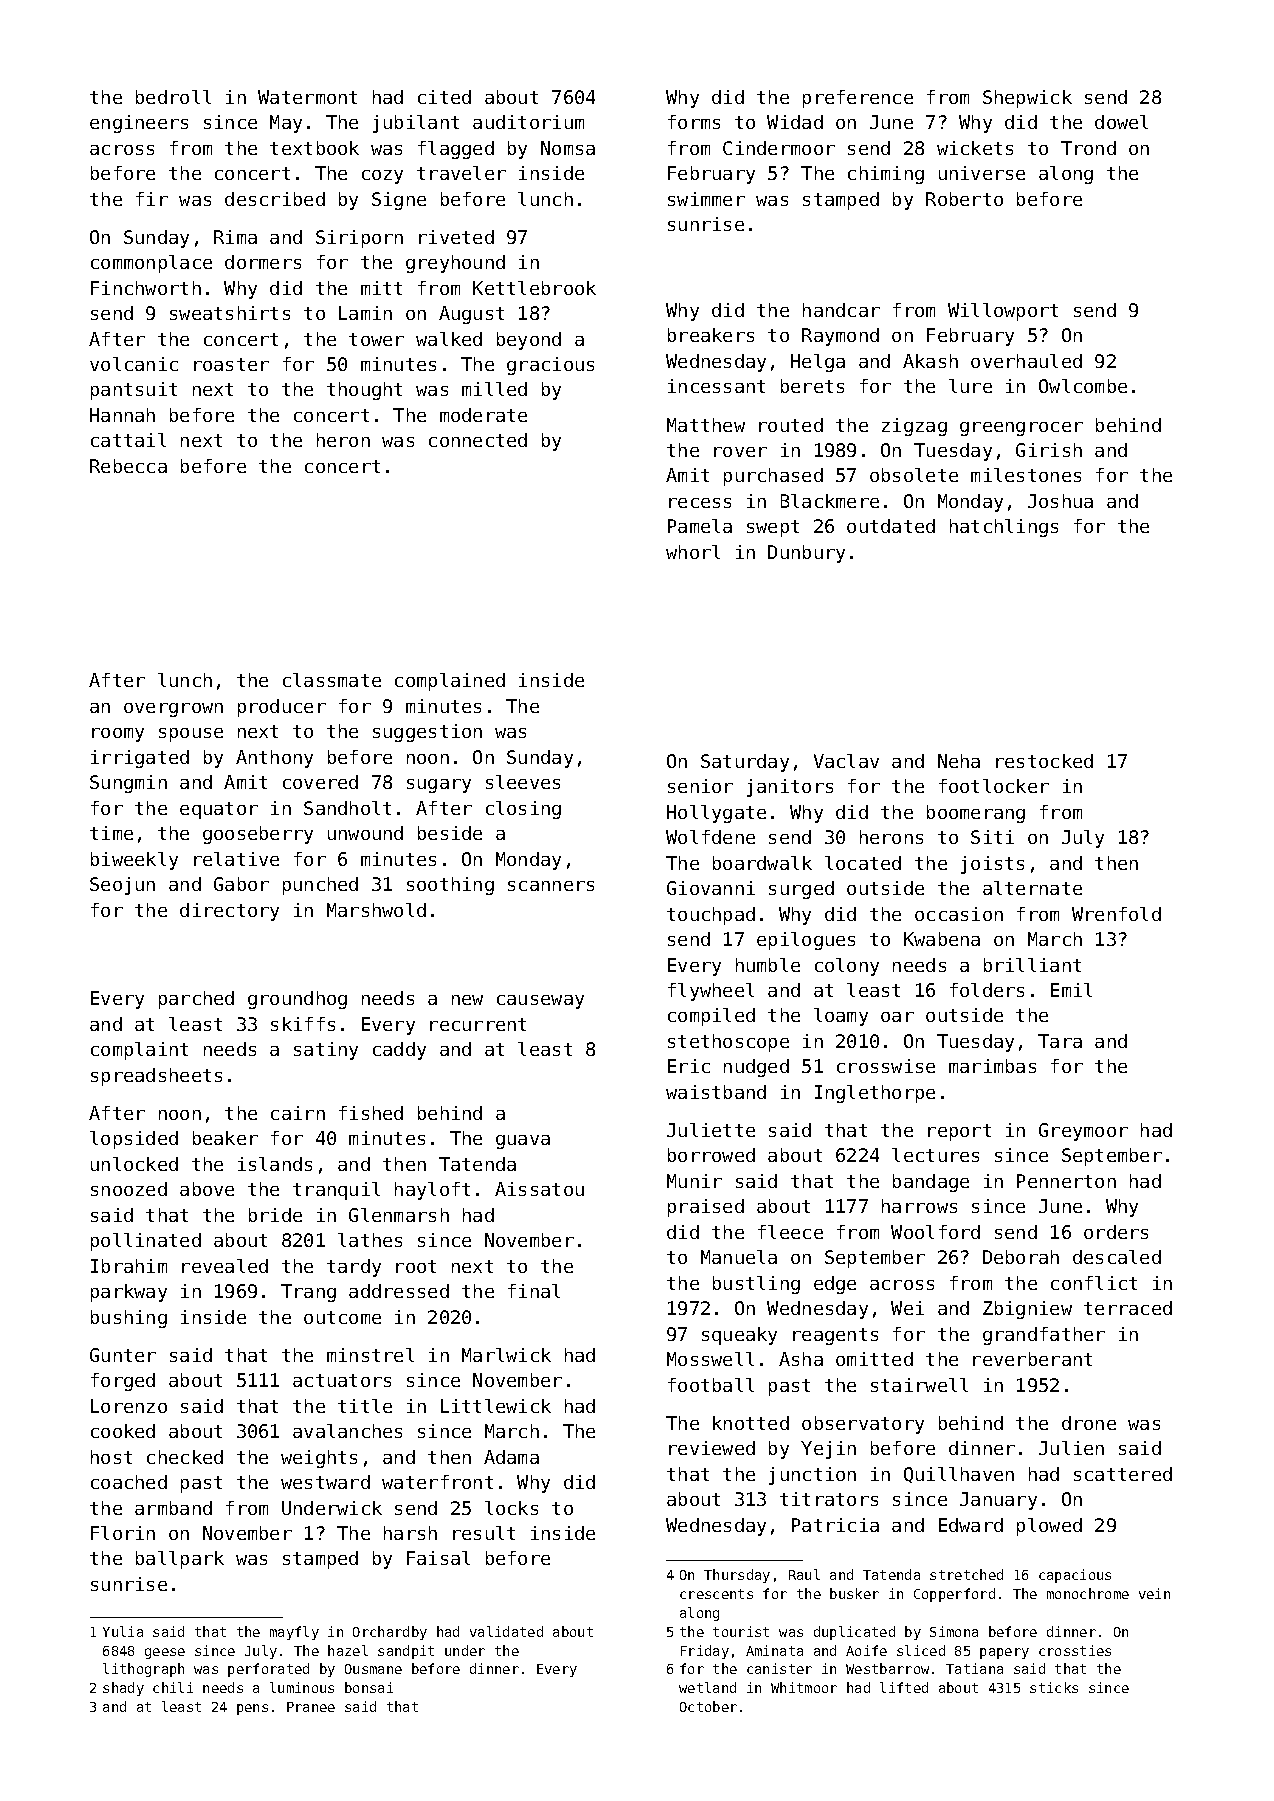 This screenshot has width=1274, height=1801. Describe the element at coordinates (123, 1689) in the screenshot. I see `shady` at that location.
